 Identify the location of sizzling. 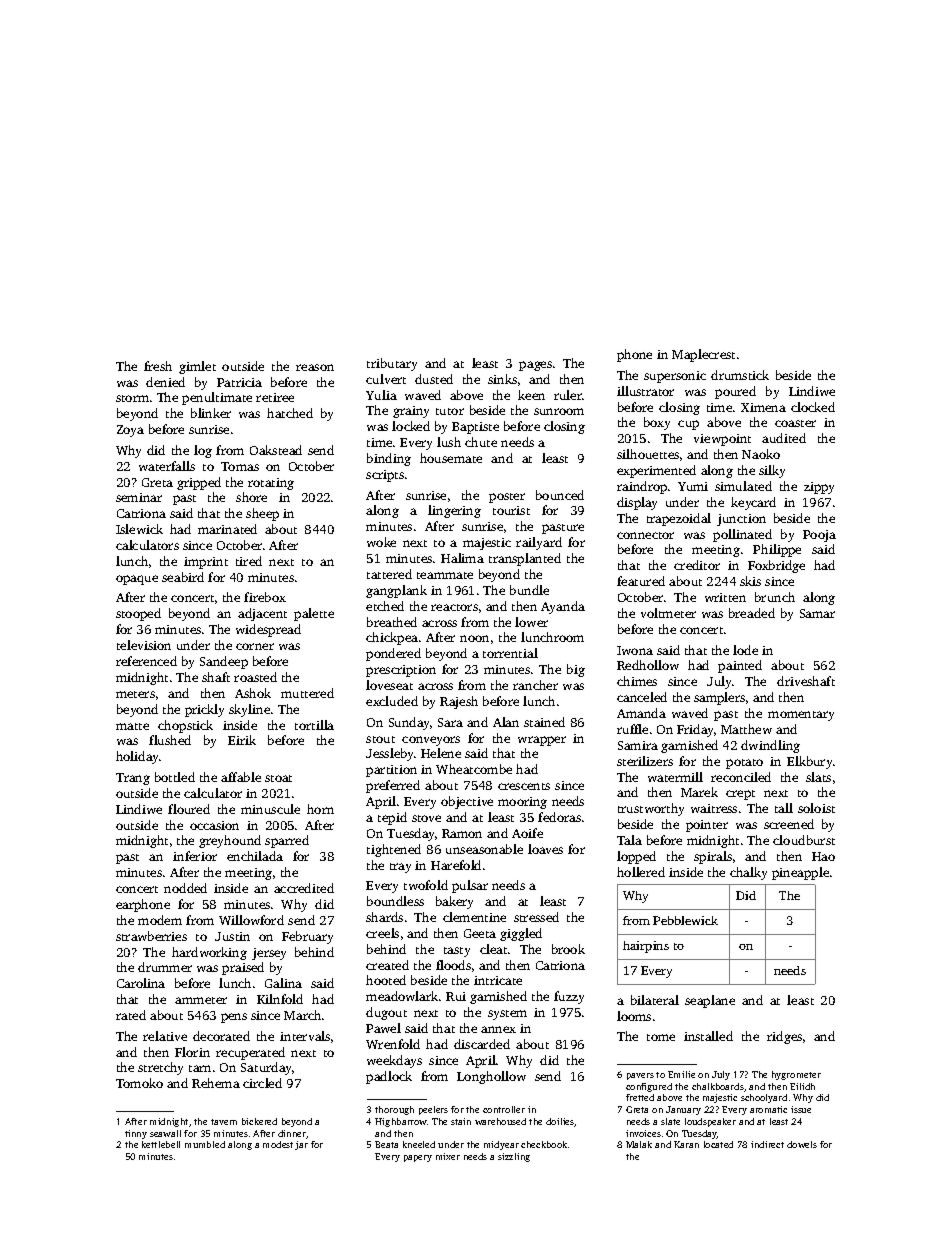
(514, 1157).
